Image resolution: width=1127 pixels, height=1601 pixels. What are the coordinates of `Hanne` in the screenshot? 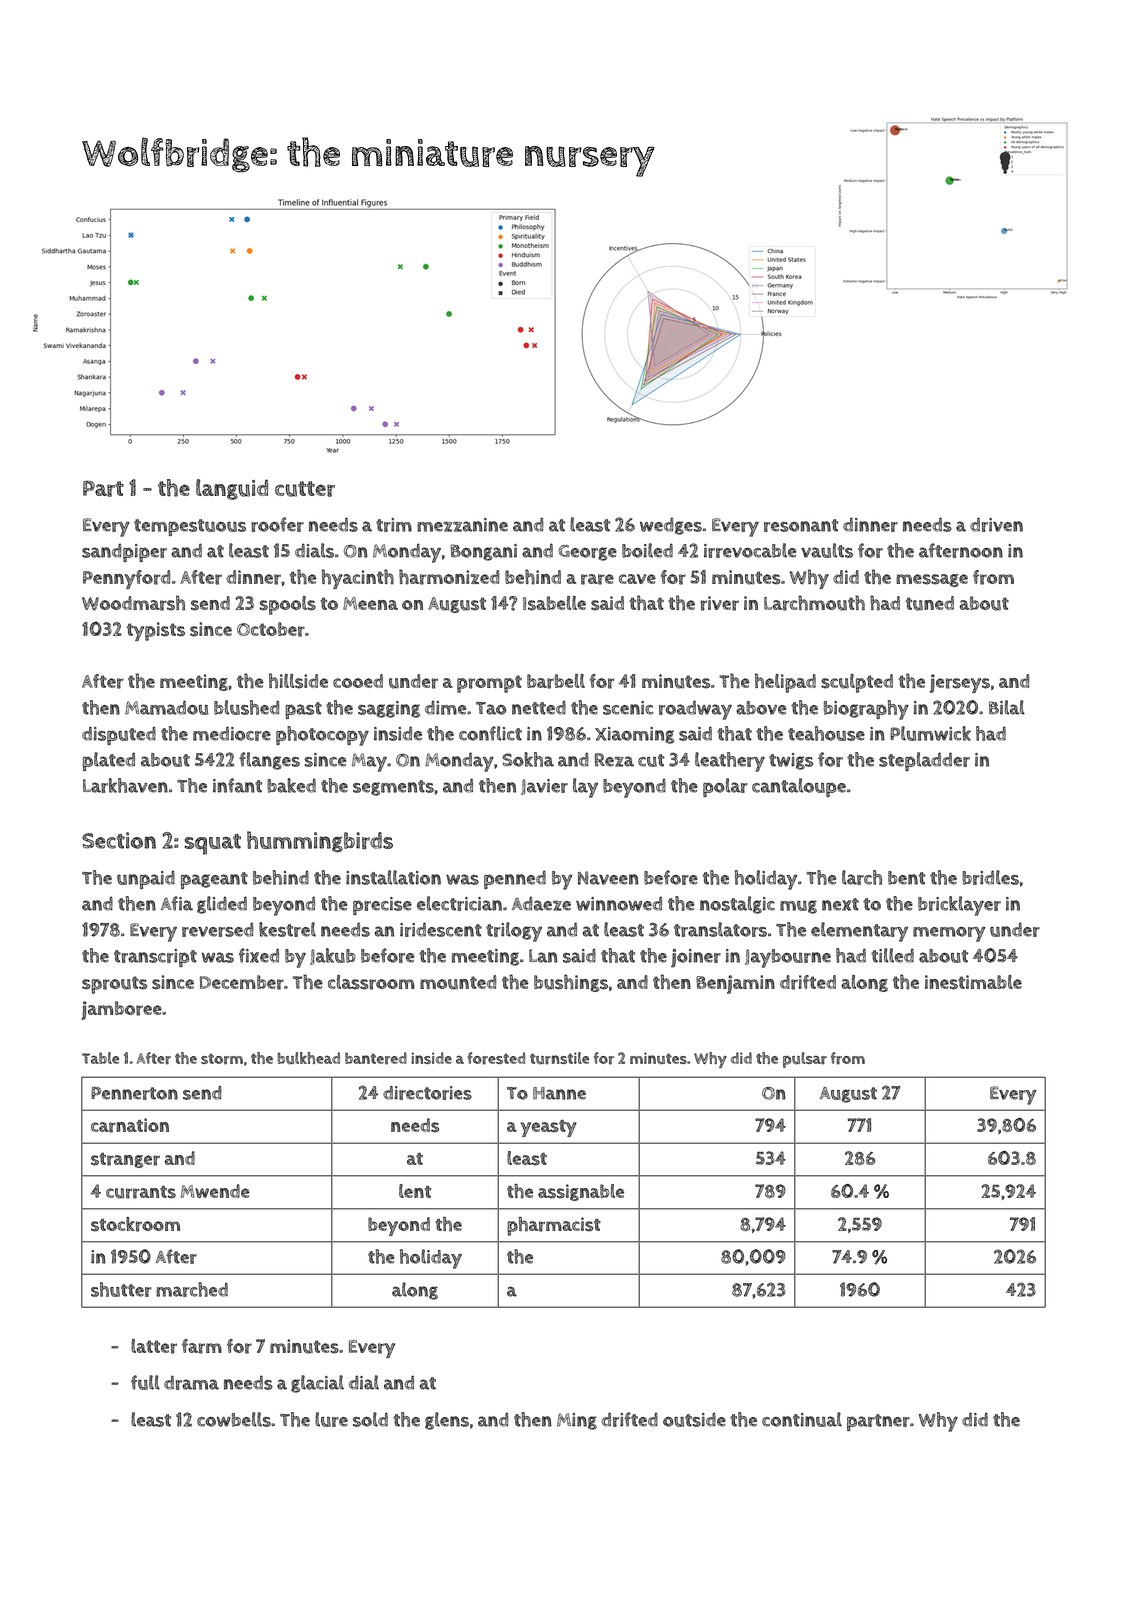 It's located at (559, 1093).
